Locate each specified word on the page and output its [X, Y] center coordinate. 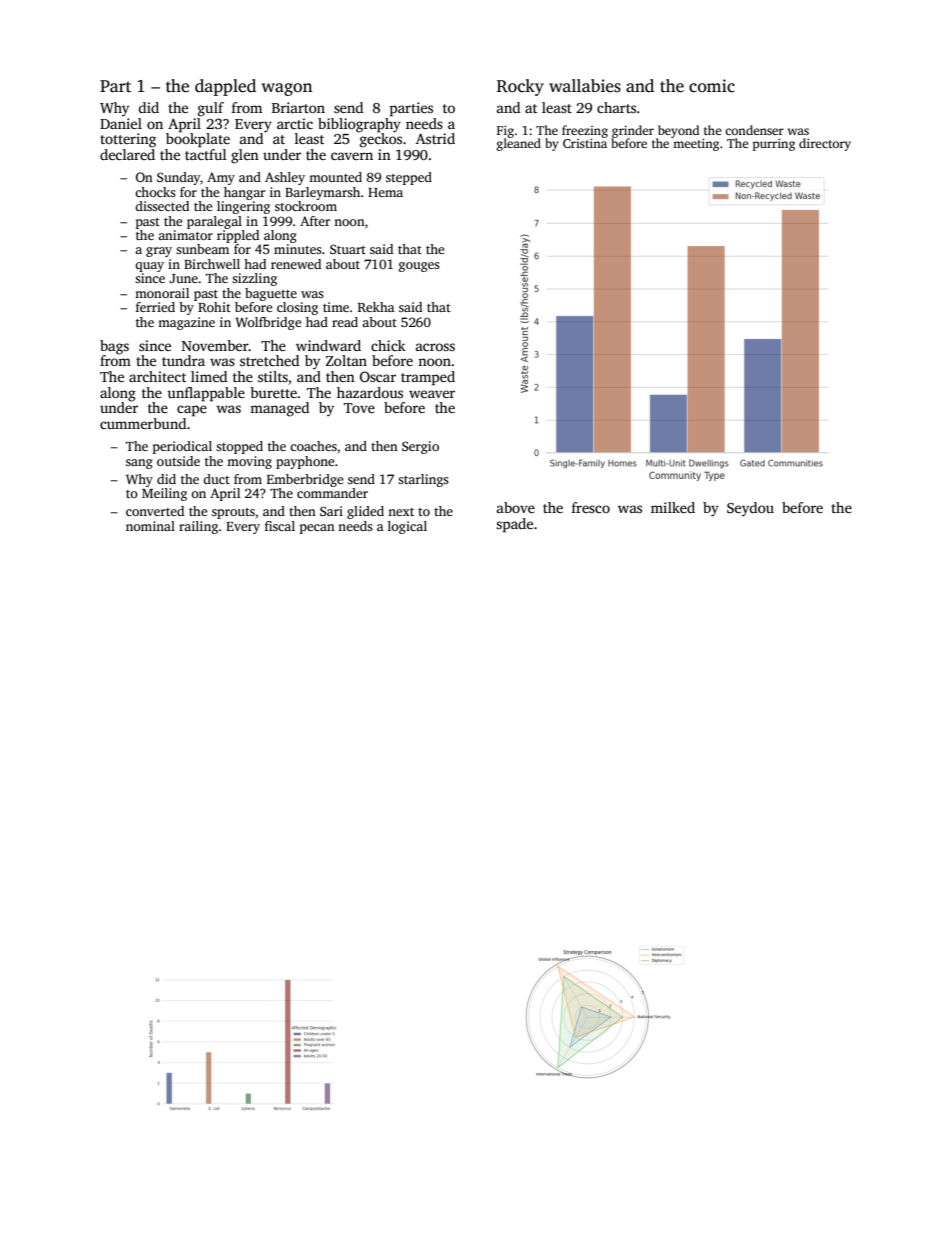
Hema [385, 192]
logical [407, 527]
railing [198, 527]
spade [514, 525]
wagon [286, 89]
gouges [419, 267]
